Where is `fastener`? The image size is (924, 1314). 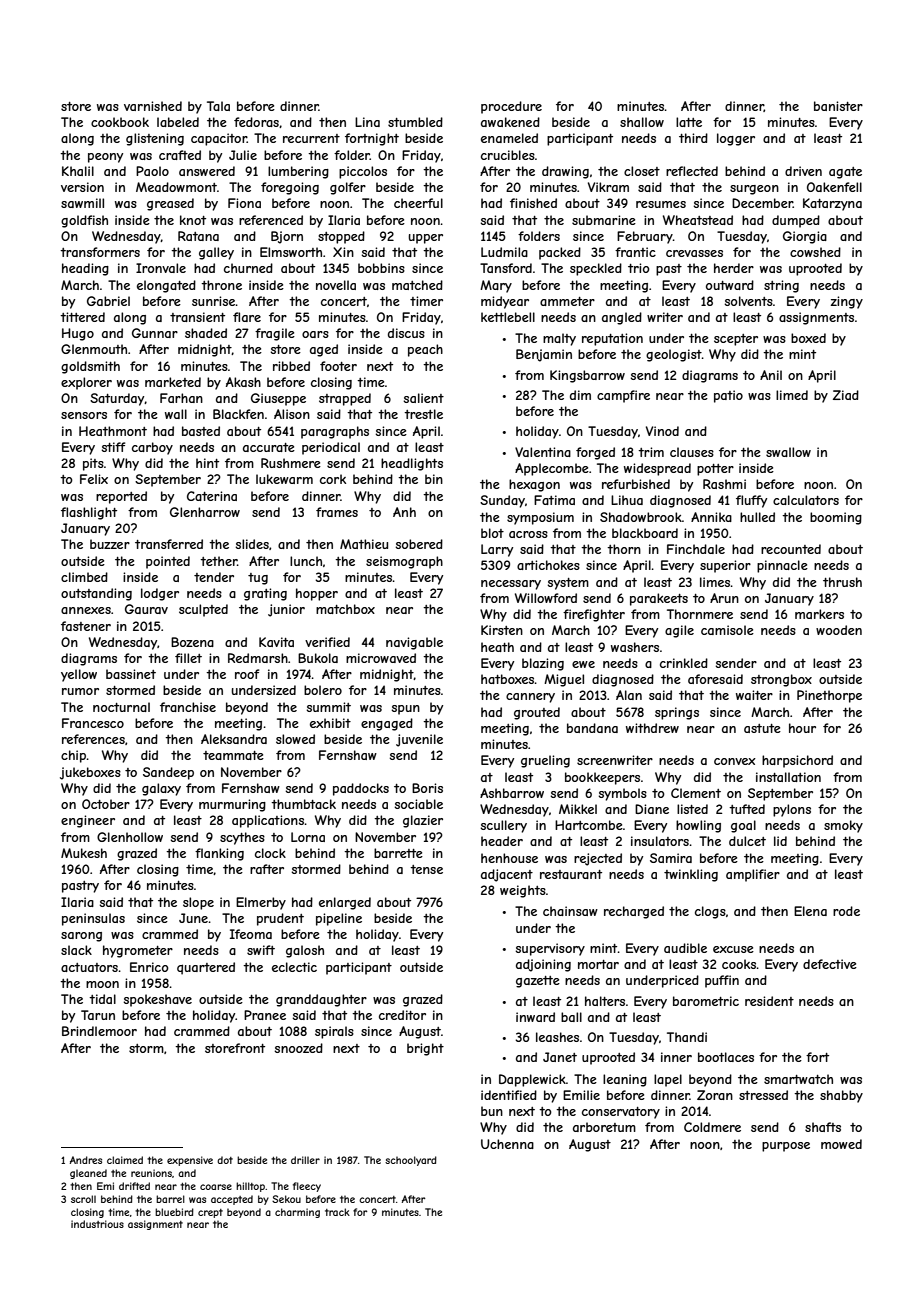
fastener is located at coordinates (86, 626).
